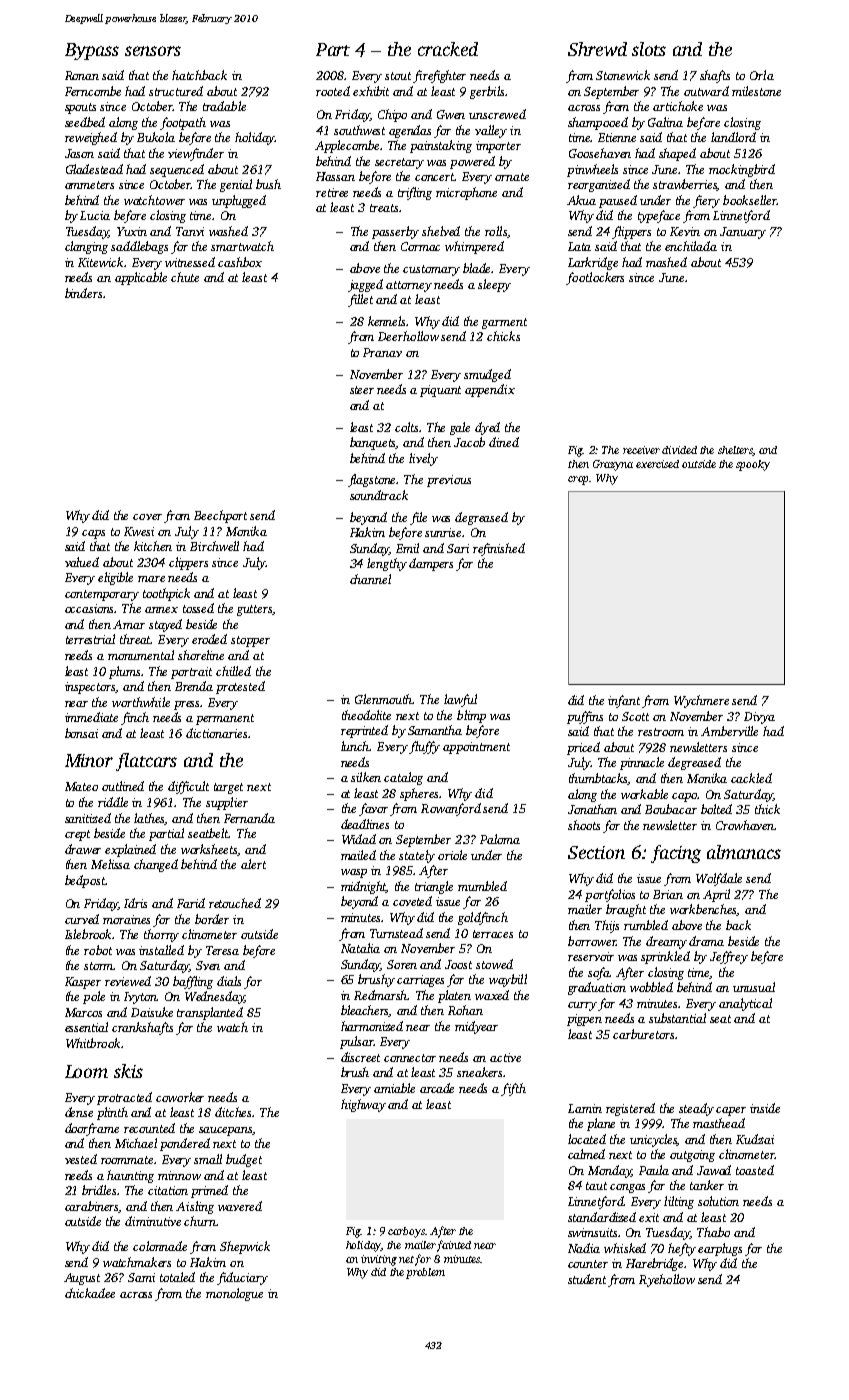 Image resolution: width=849 pixels, height=1400 pixels. I want to click on chicks, so click(503, 336).
